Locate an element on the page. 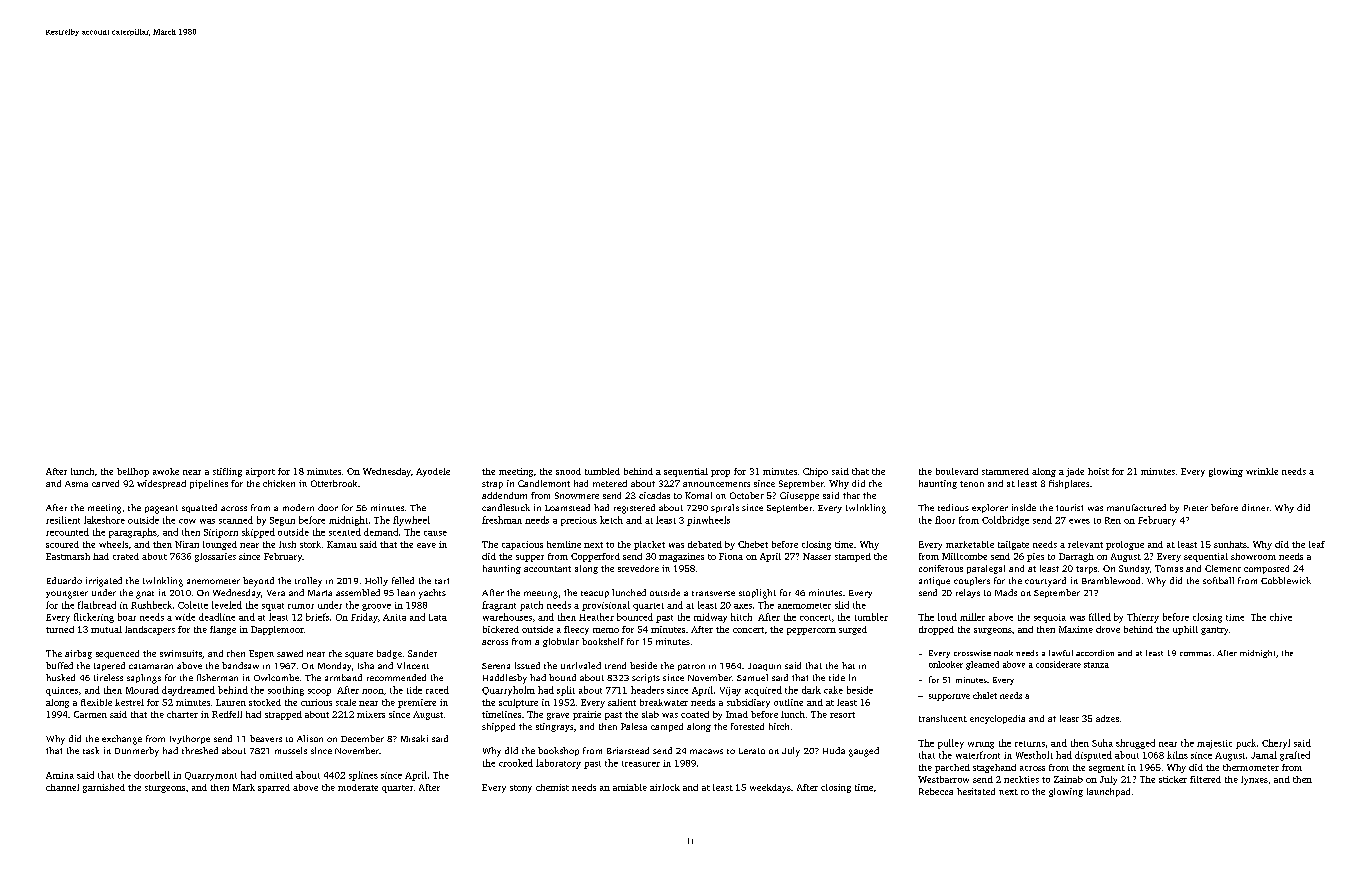  Quarrymont is located at coordinates (211, 776).
